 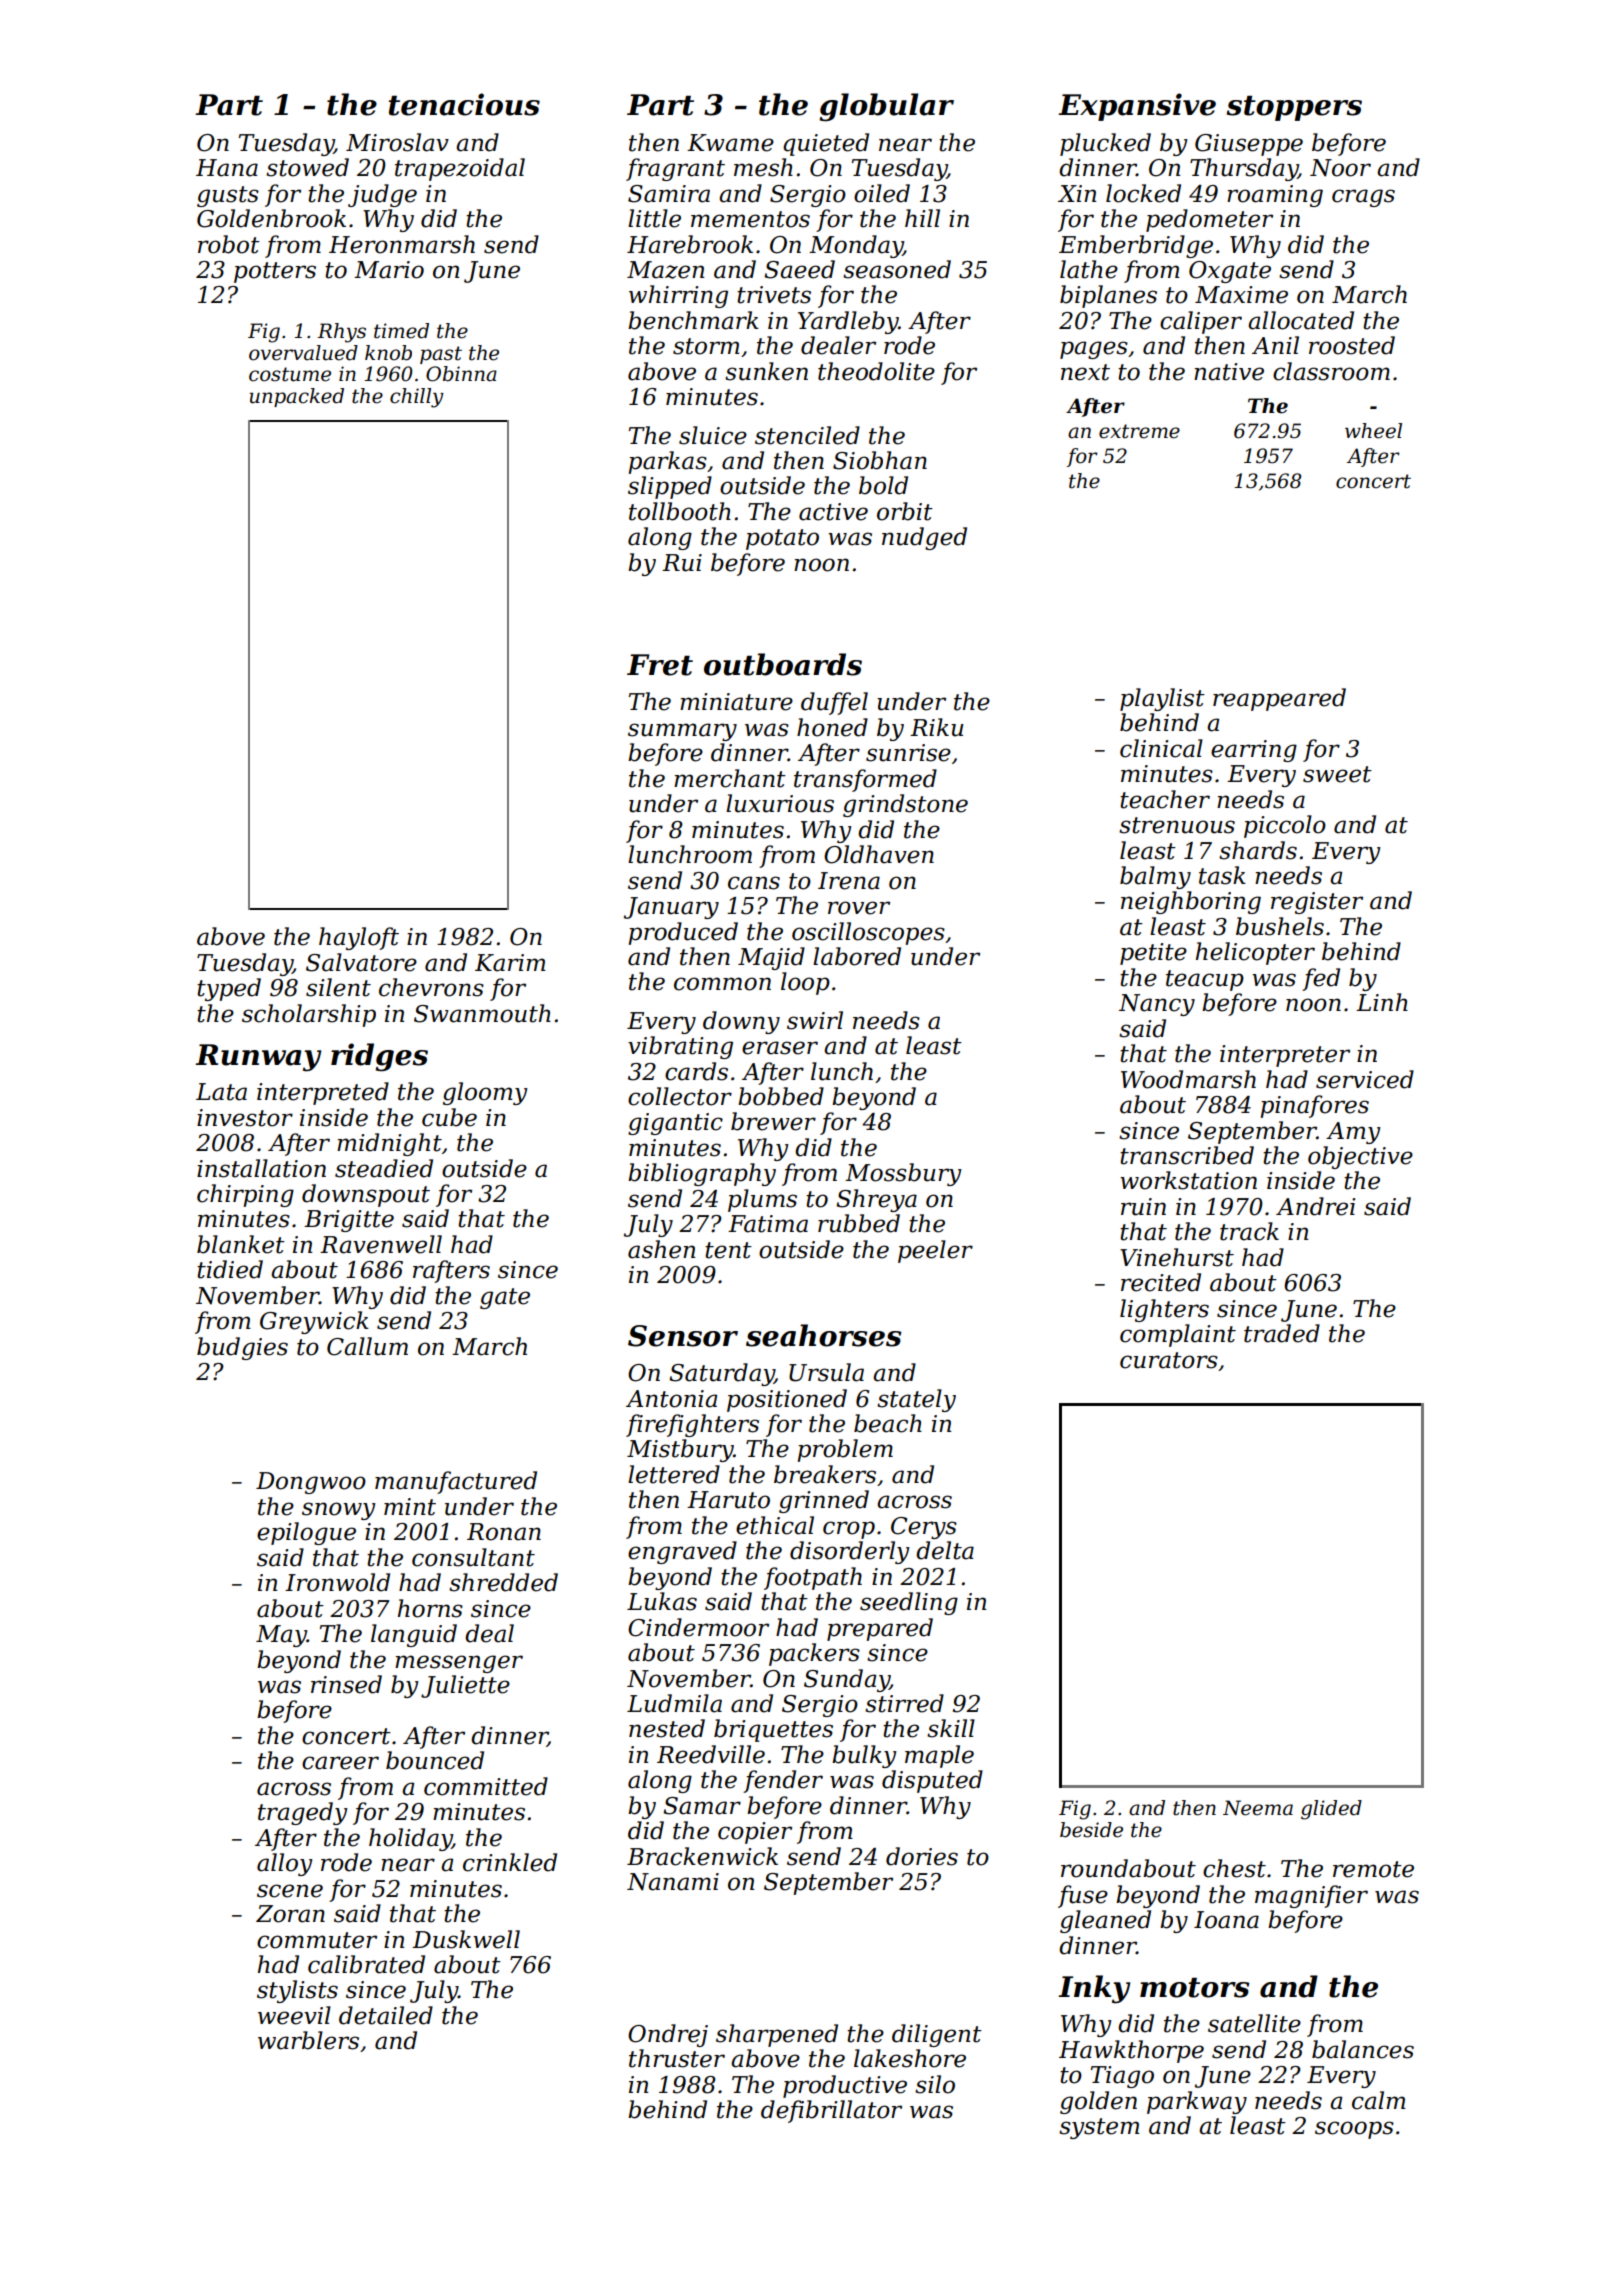 I want to click on Ludmila, so click(x=674, y=1703).
